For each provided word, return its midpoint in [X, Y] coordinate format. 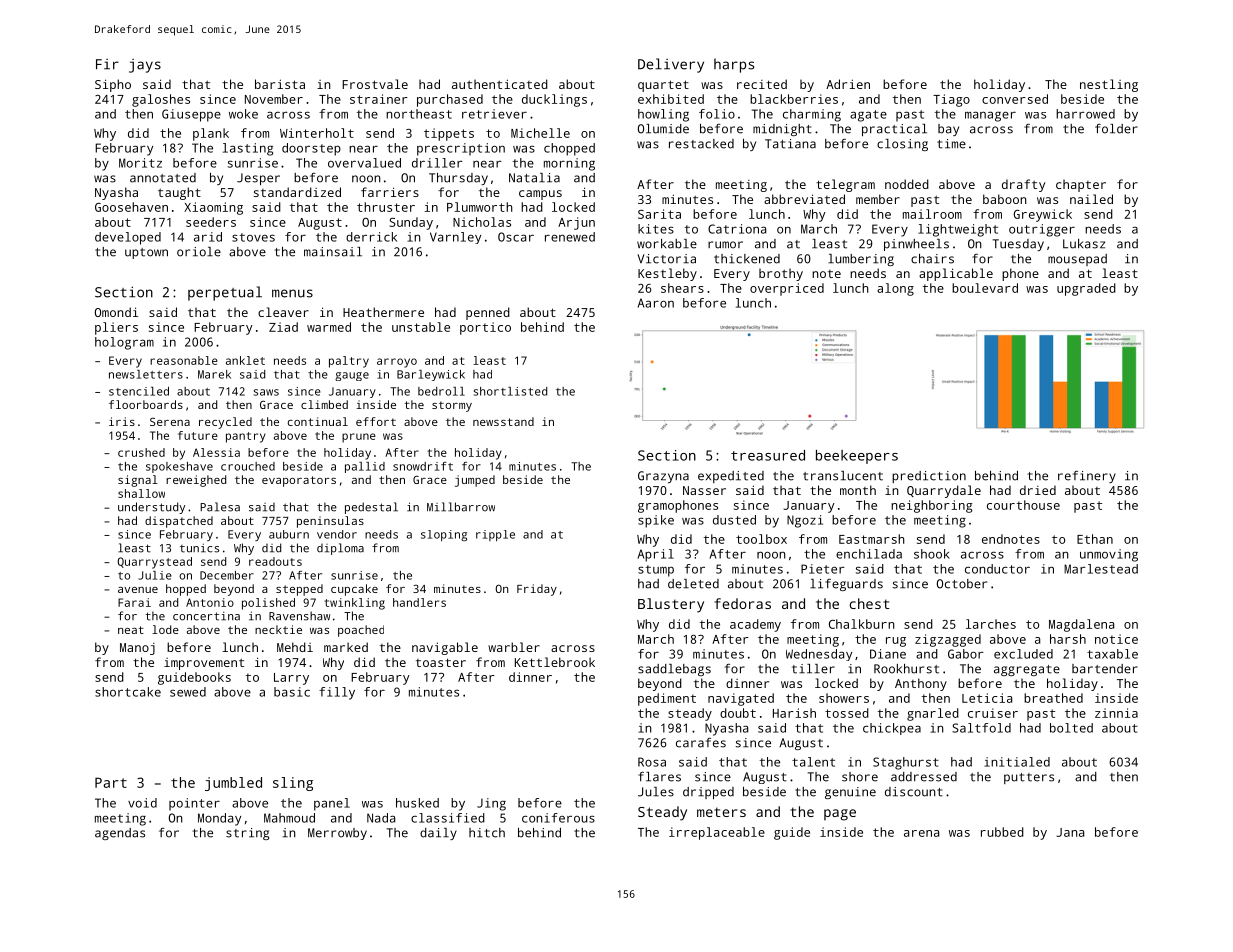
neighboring [931, 506]
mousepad [1077, 260]
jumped [475, 481]
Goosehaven [131, 207]
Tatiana [790, 144]
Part [111, 782]
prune [359, 438]
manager [990, 116]
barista [280, 84]
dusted [734, 520]
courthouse [1023, 505]
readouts [275, 561]
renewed [570, 237]
